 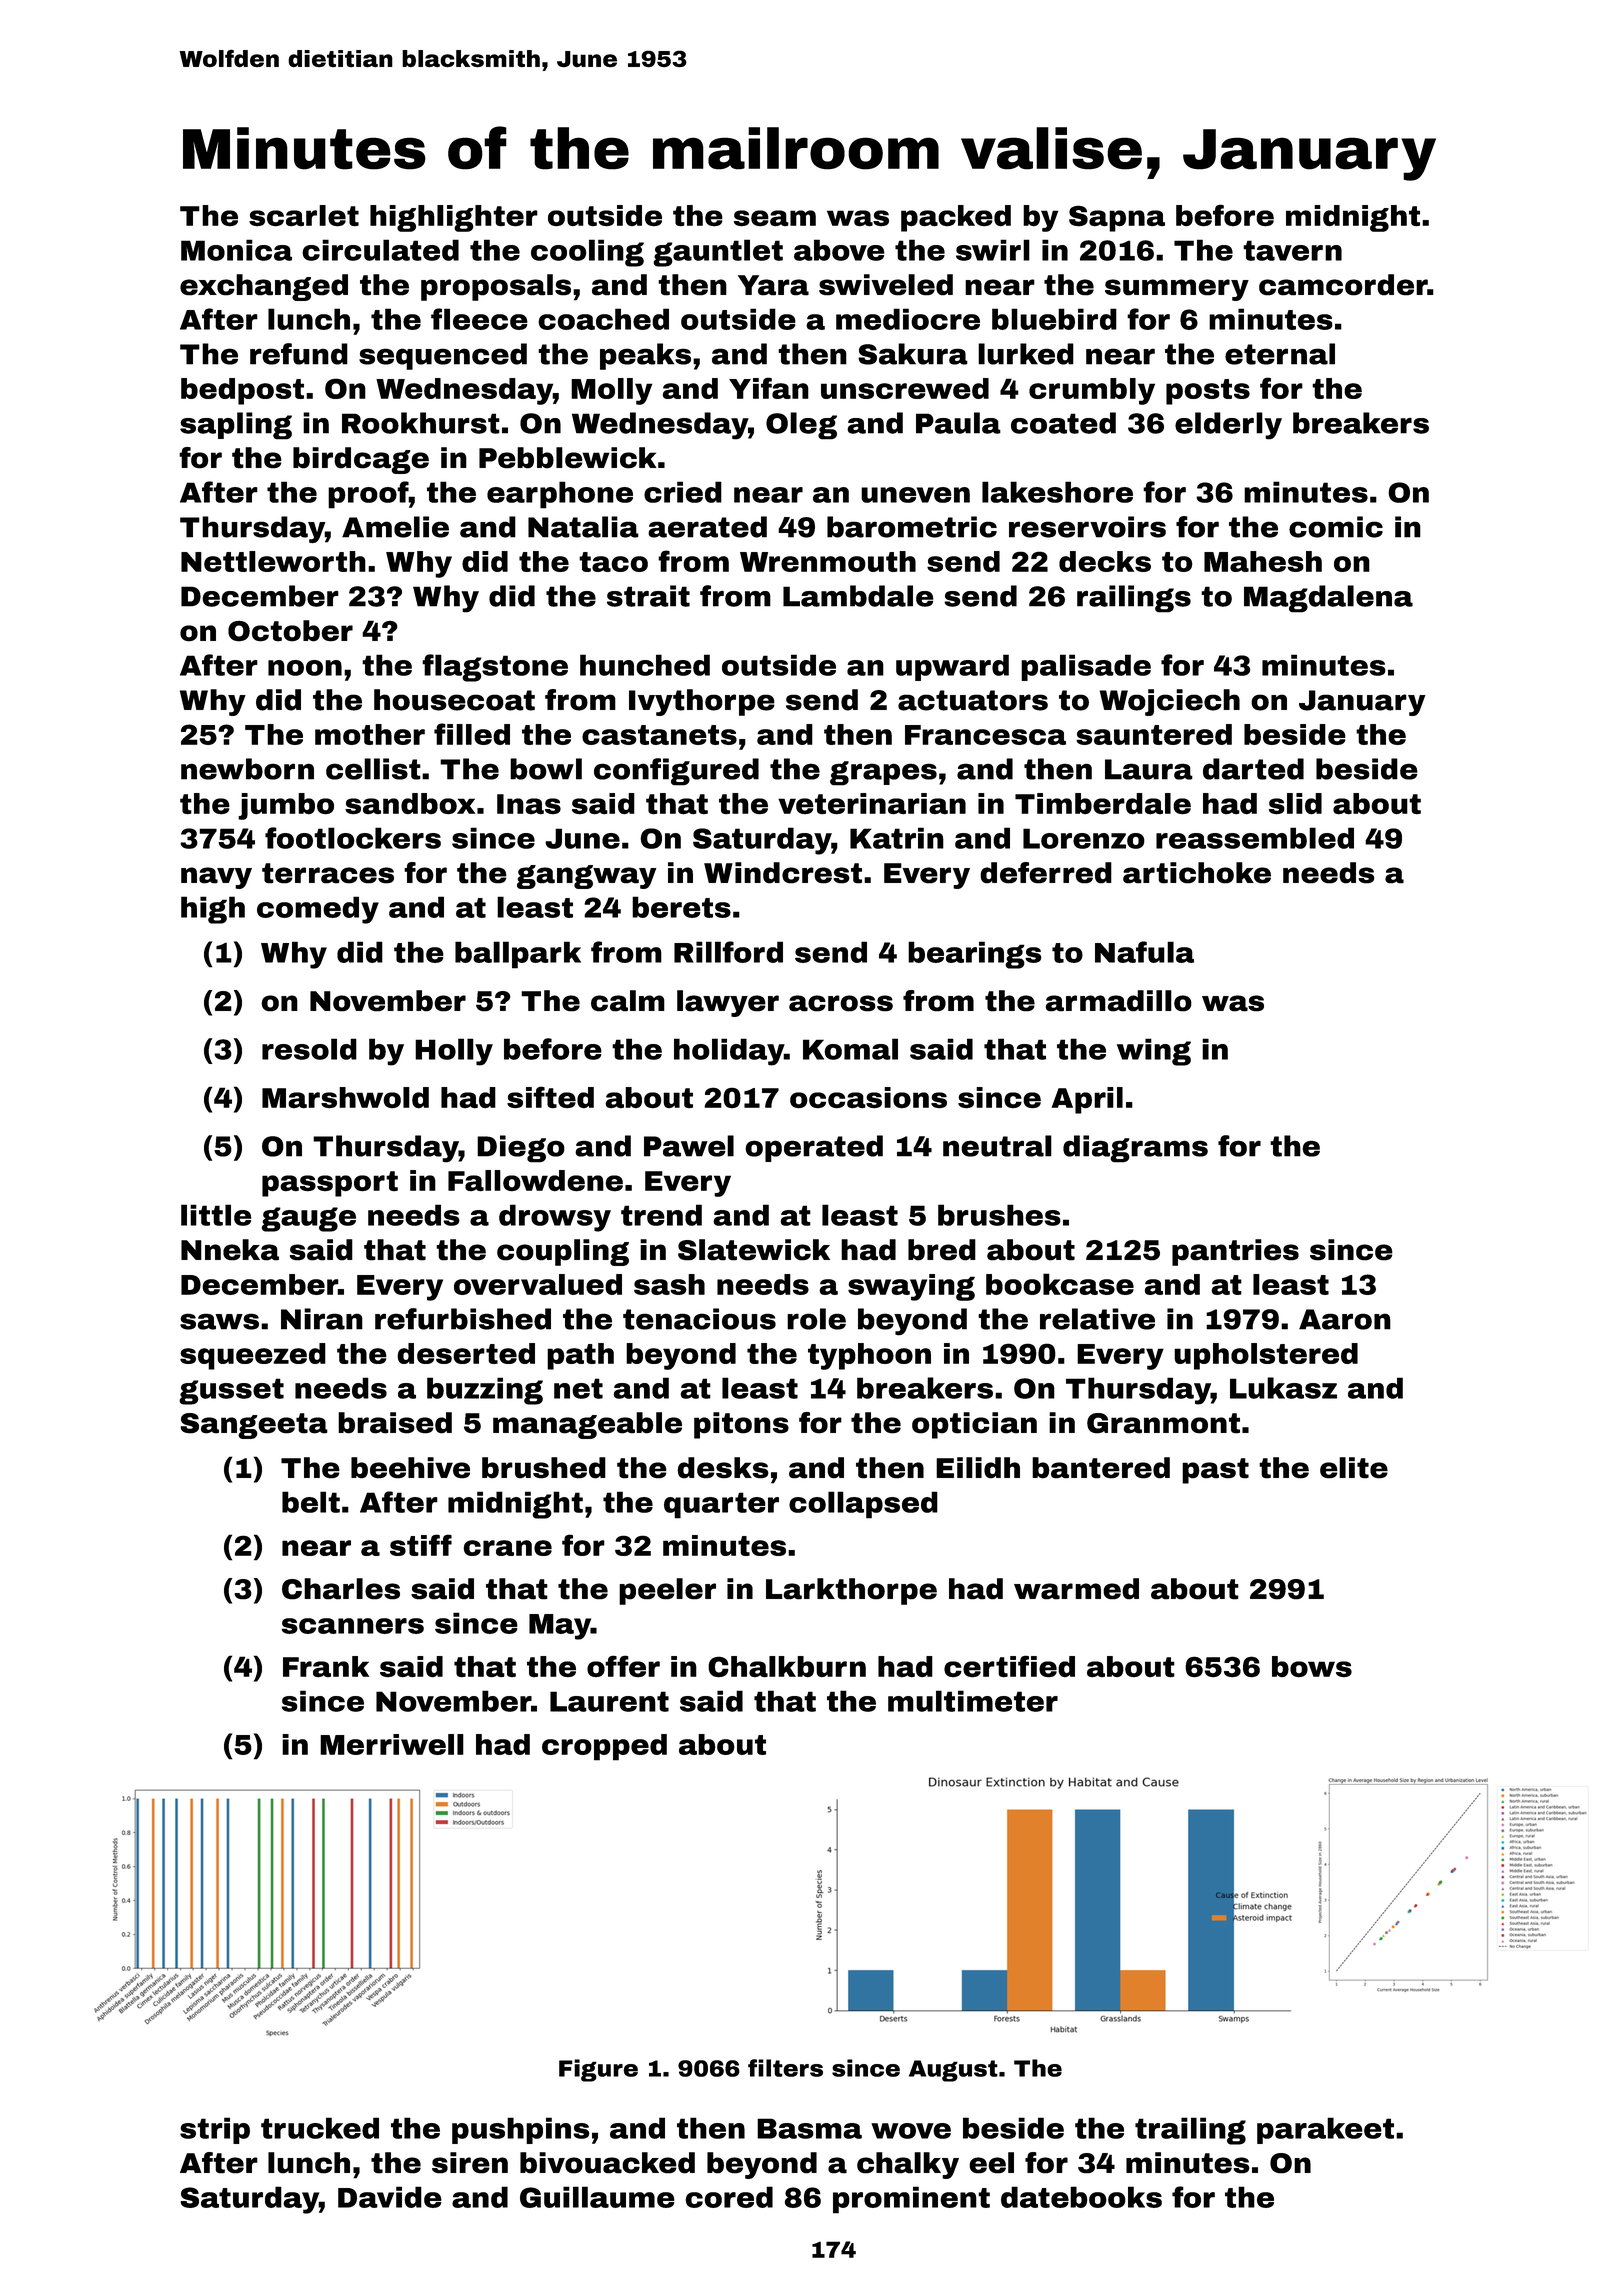 What do you see at coordinates (470, 2163) in the image?
I see `siren` at bounding box center [470, 2163].
